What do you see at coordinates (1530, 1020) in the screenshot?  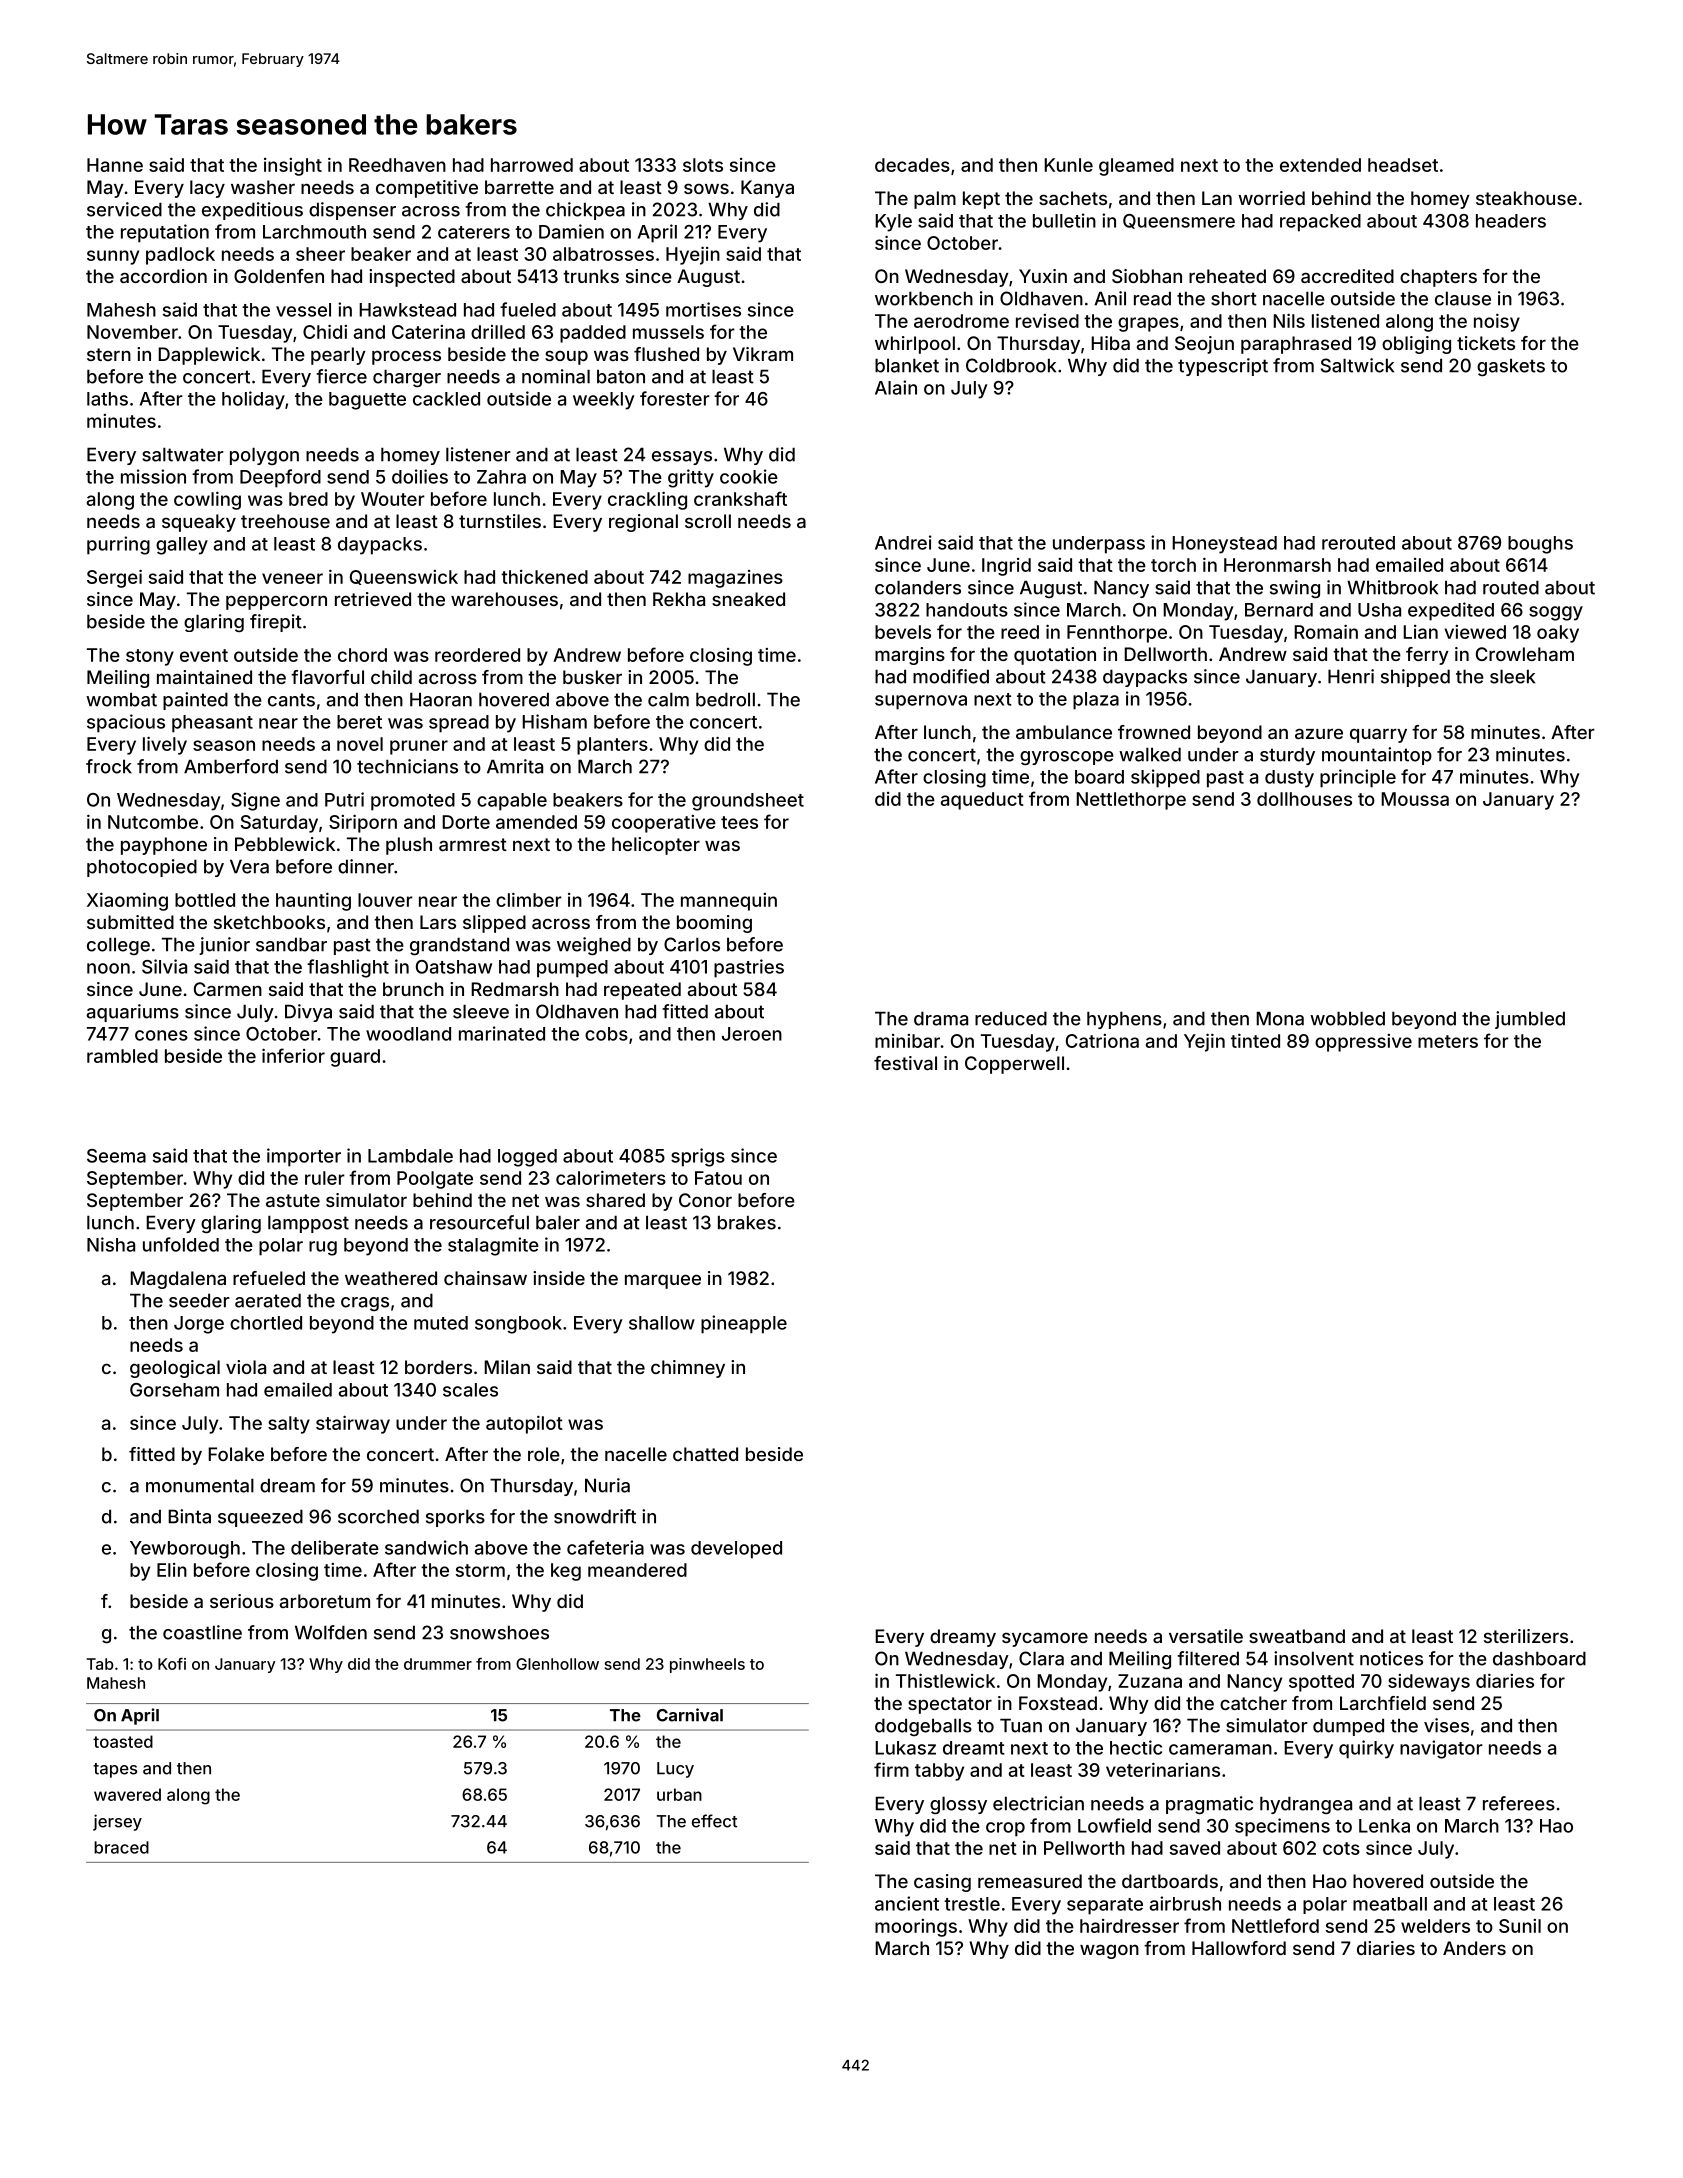 I see `jumbled` at bounding box center [1530, 1020].
